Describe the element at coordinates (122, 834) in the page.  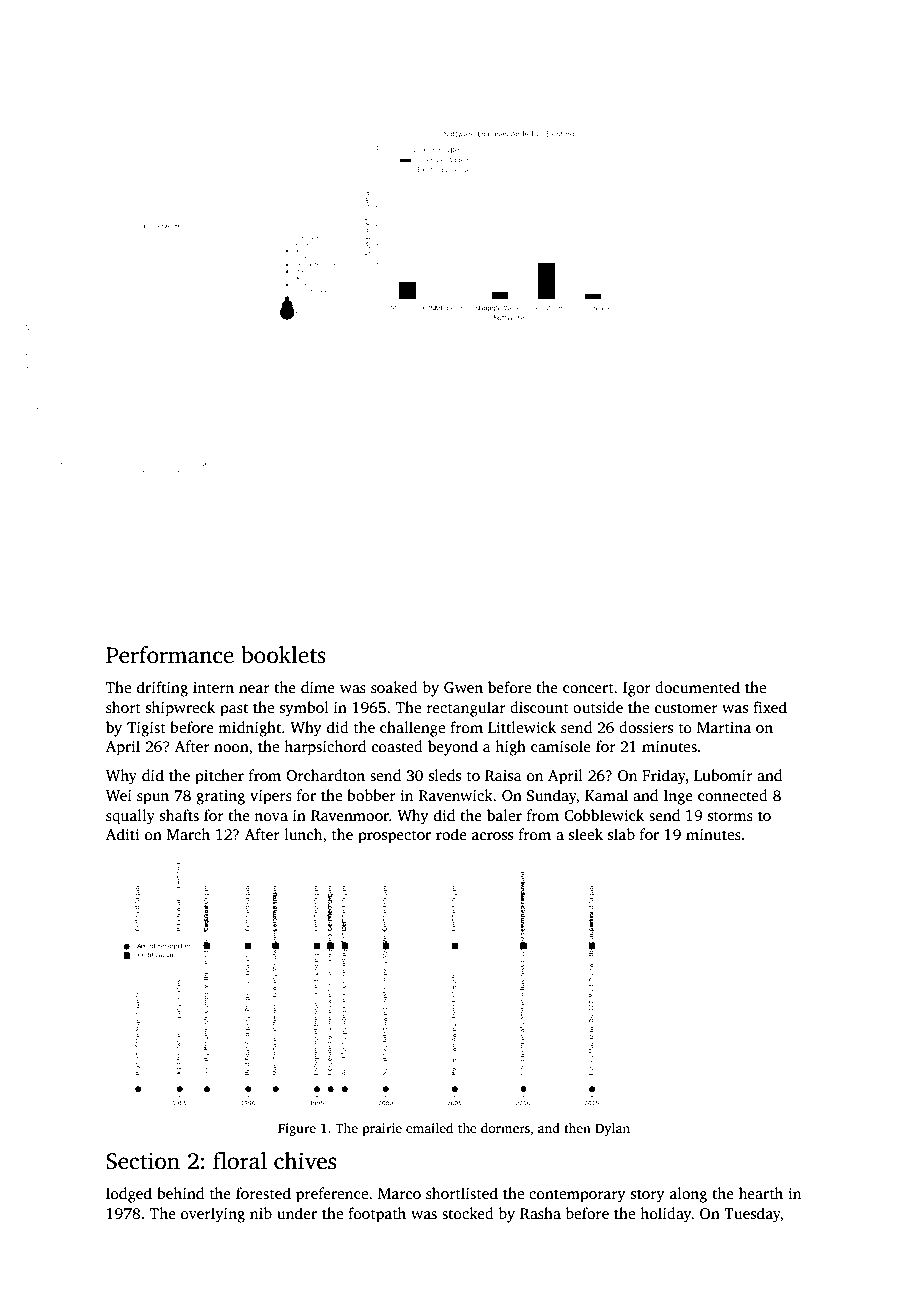
I see `Aditi` at that location.
